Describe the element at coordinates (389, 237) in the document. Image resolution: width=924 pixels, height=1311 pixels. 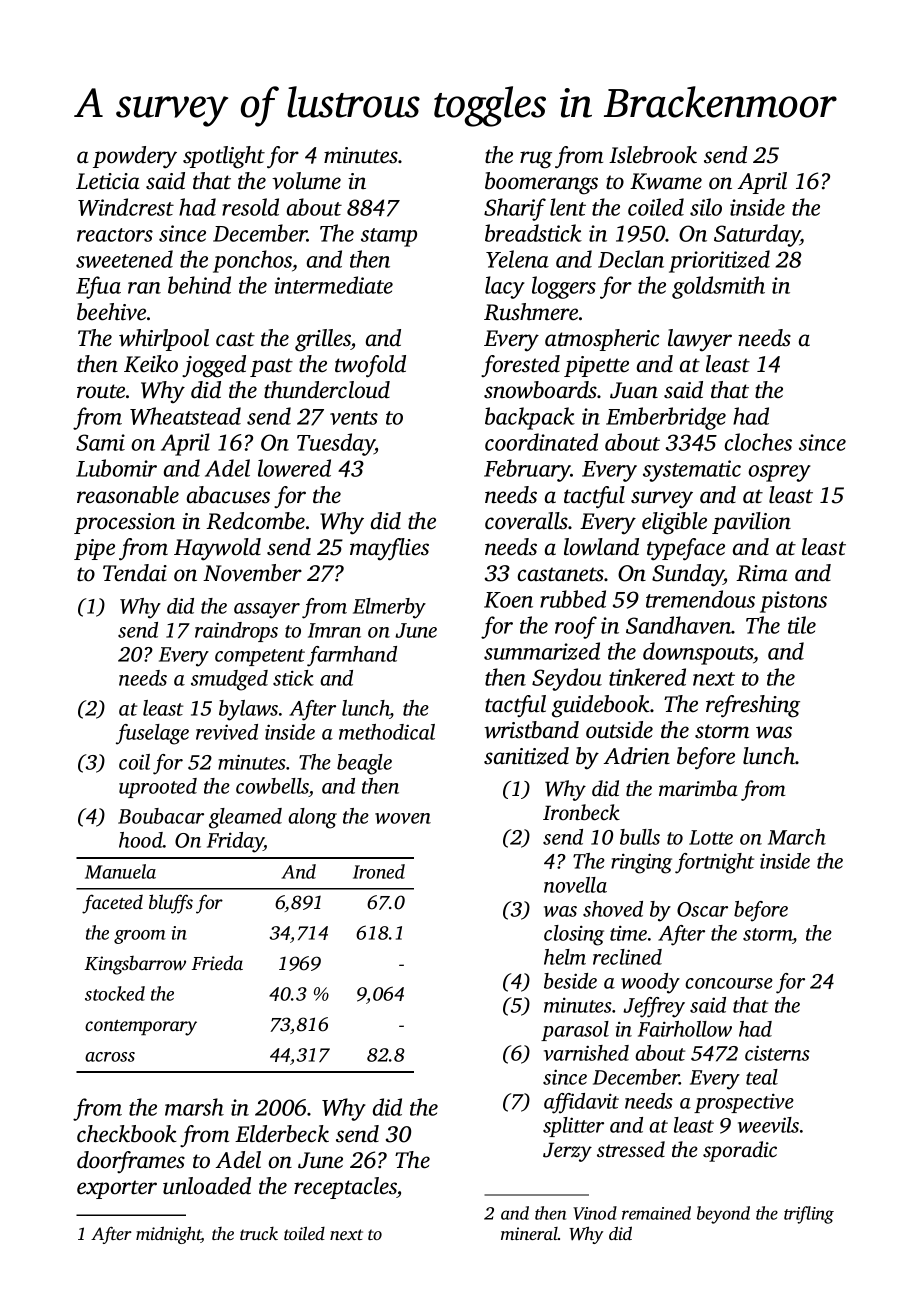
I see `stamp` at that location.
